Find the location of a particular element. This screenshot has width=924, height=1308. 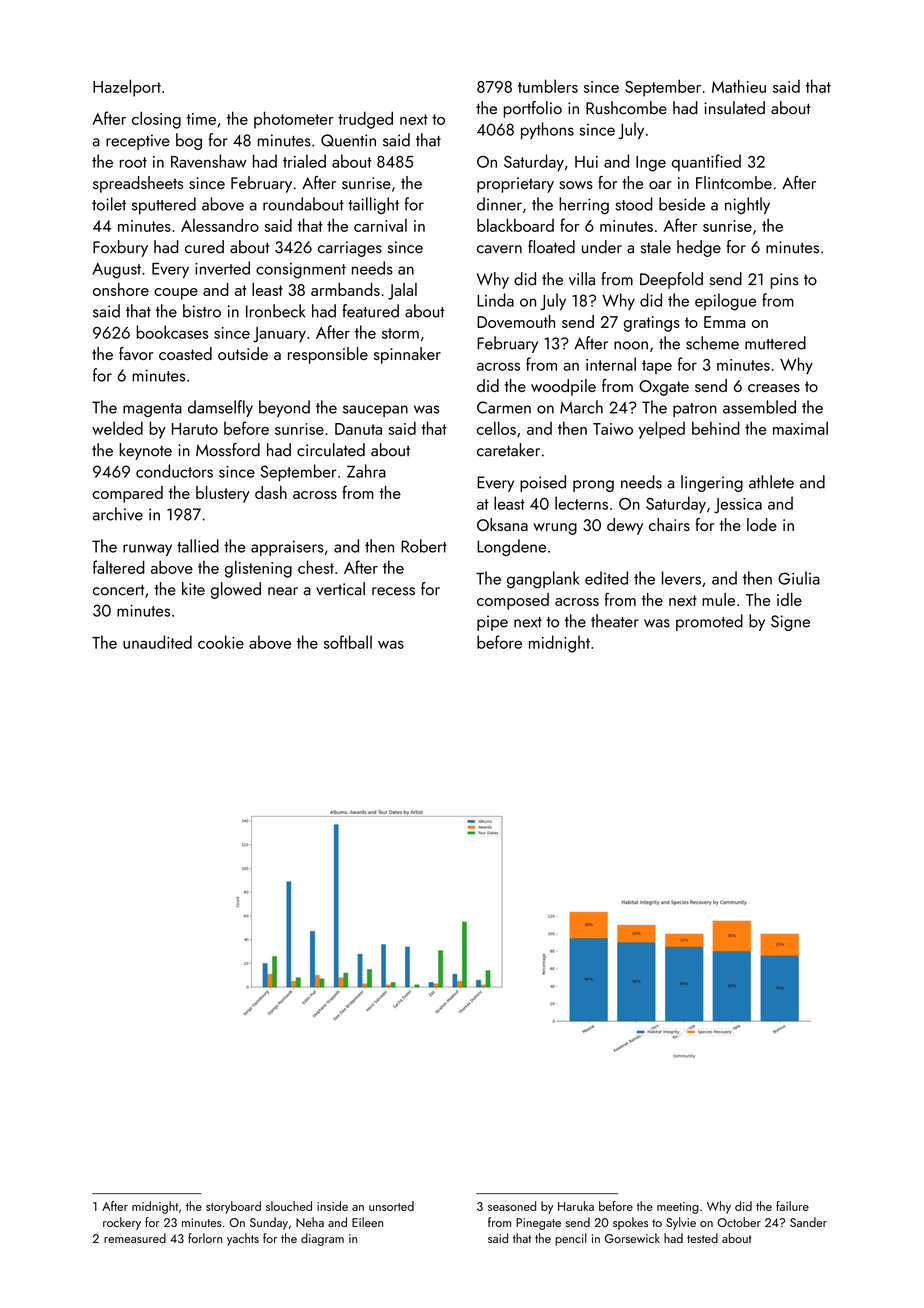

quantified is located at coordinates (706, 163).
